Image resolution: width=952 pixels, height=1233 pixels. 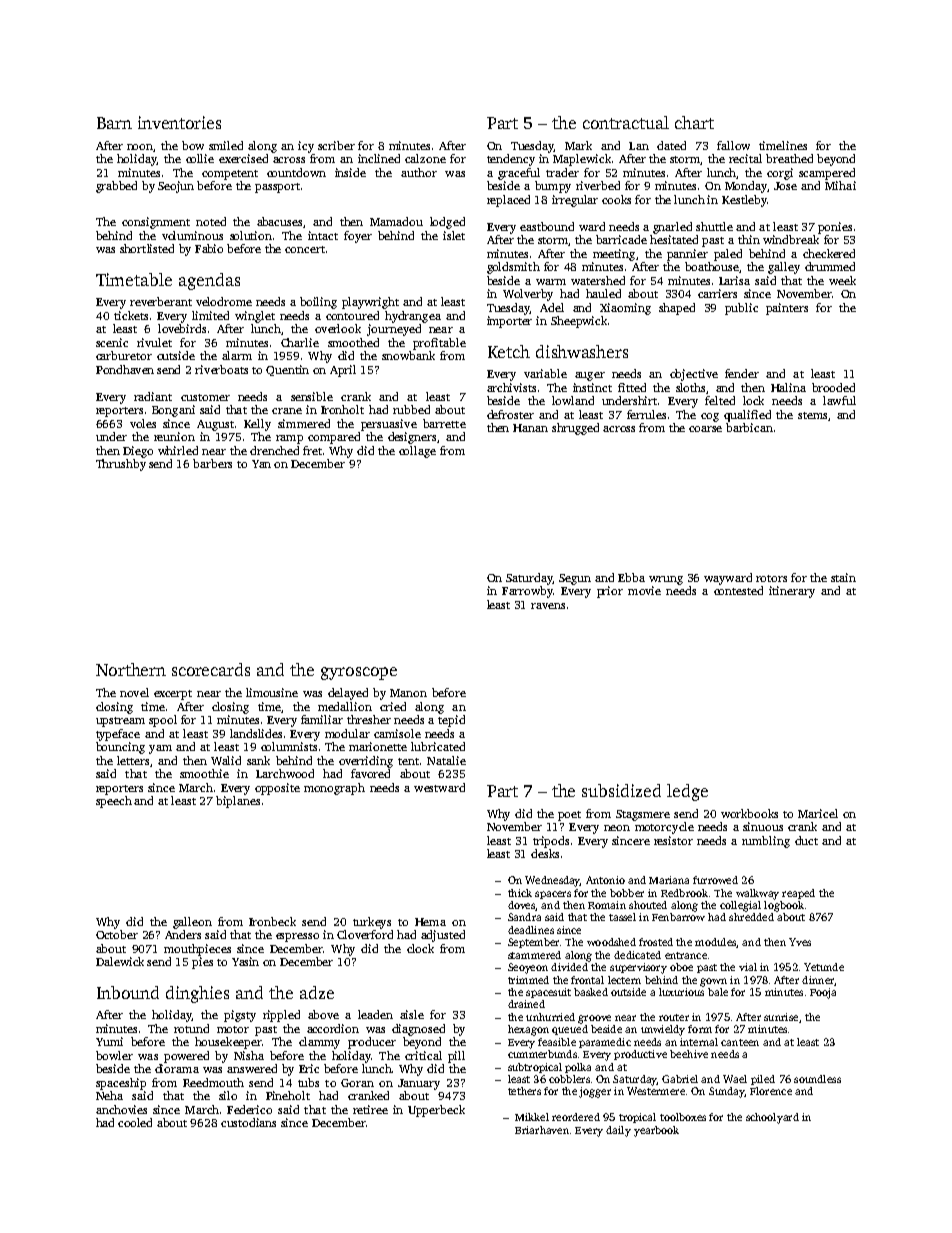 What do you see at coordinates (552, 307) in the image?
I see `Adel` at bounding box center [552, 307].
